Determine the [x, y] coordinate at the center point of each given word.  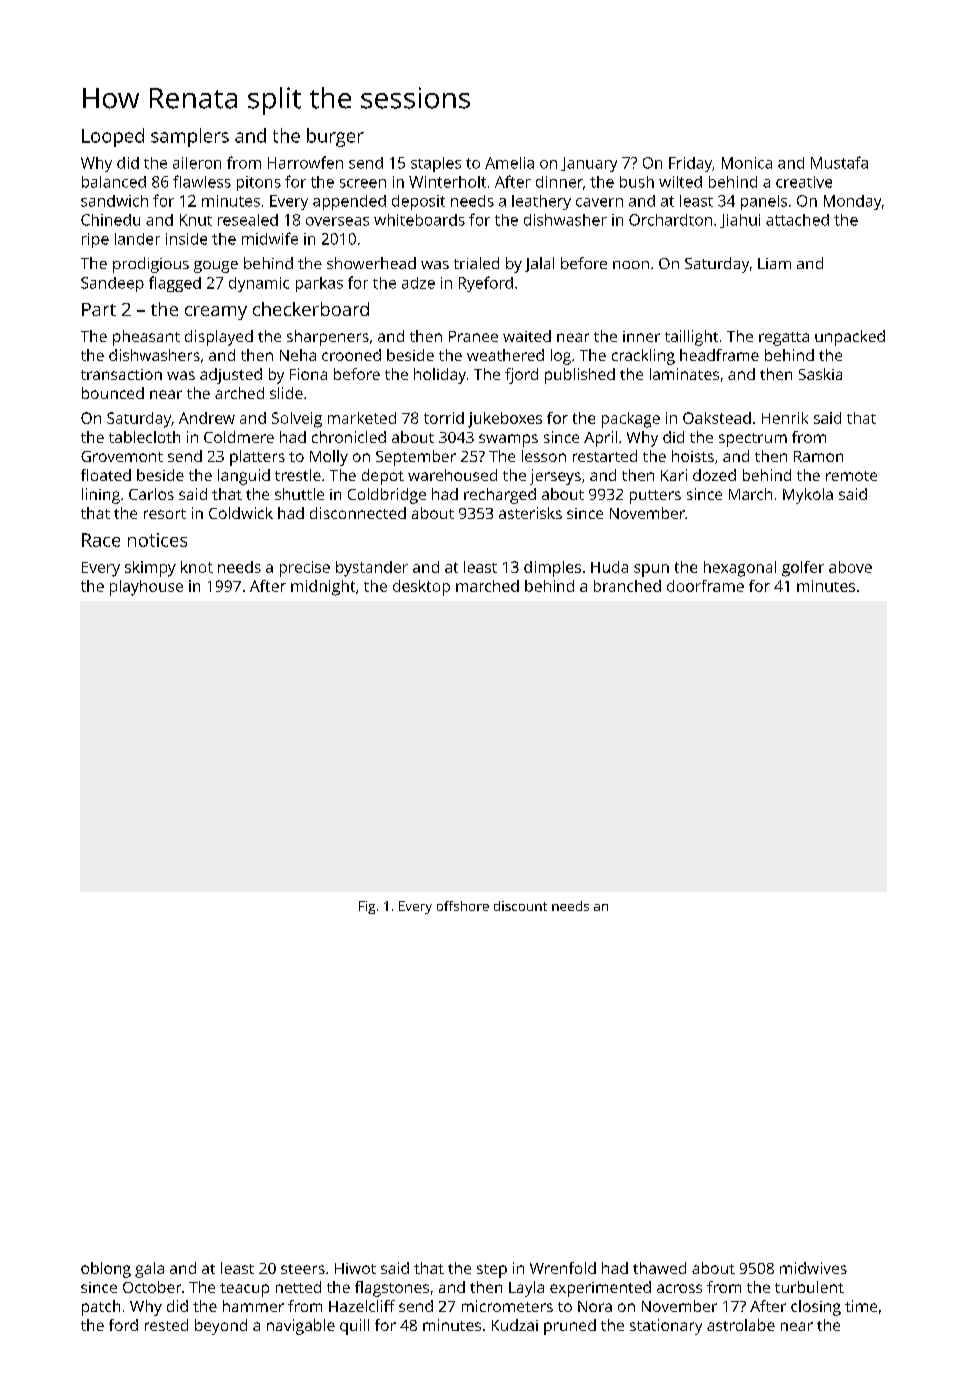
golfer [803, 569]
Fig [367, 907]
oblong [106, 1270]
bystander [372, 569]
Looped [113, 137]
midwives [813, 1268]
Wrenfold [563, 1268]
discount [520, 906]
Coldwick [241, 513]
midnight [323, 588]
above [850, 567]
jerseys [555, 477]
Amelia [509, 163]
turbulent [809, 1287]
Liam [774, 263]
